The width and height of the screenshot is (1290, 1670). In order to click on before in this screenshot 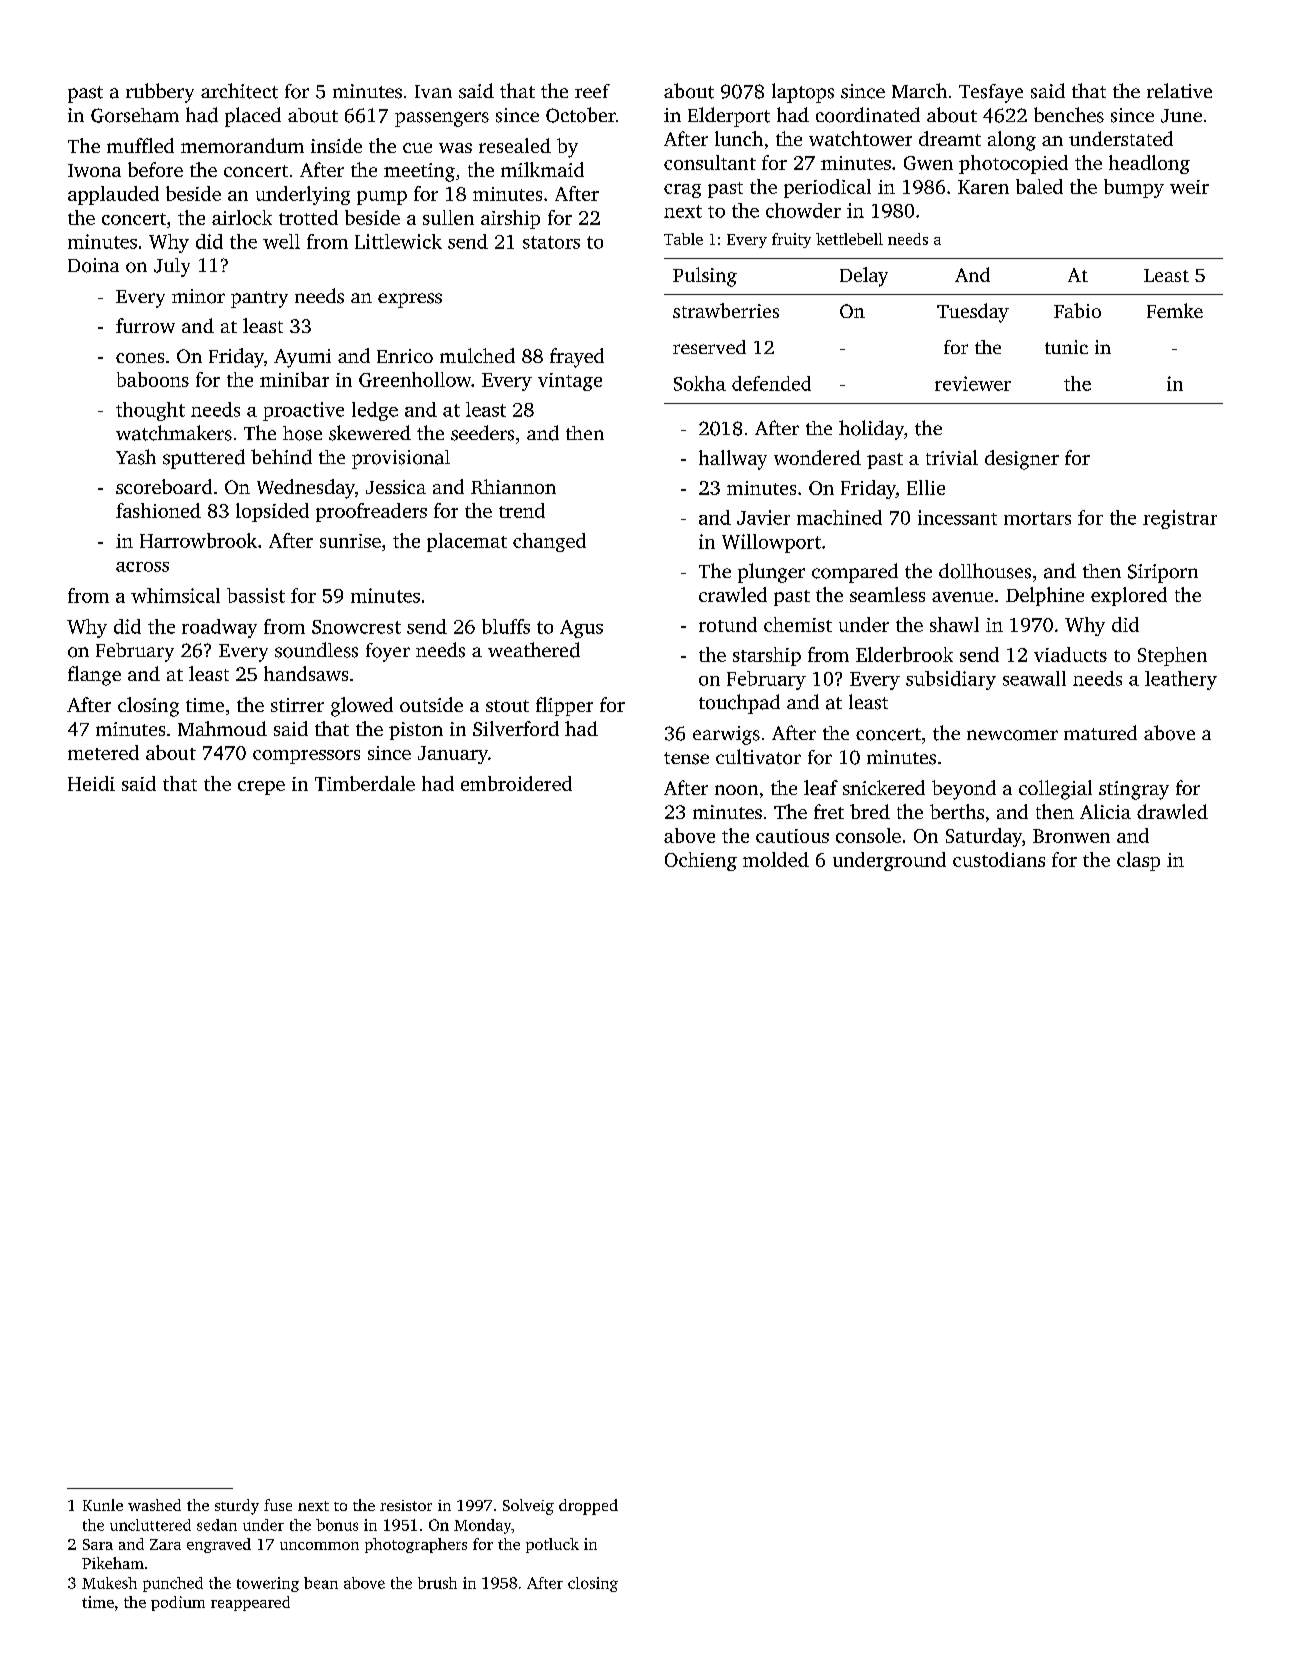, I will do `click(155, 169)`.
